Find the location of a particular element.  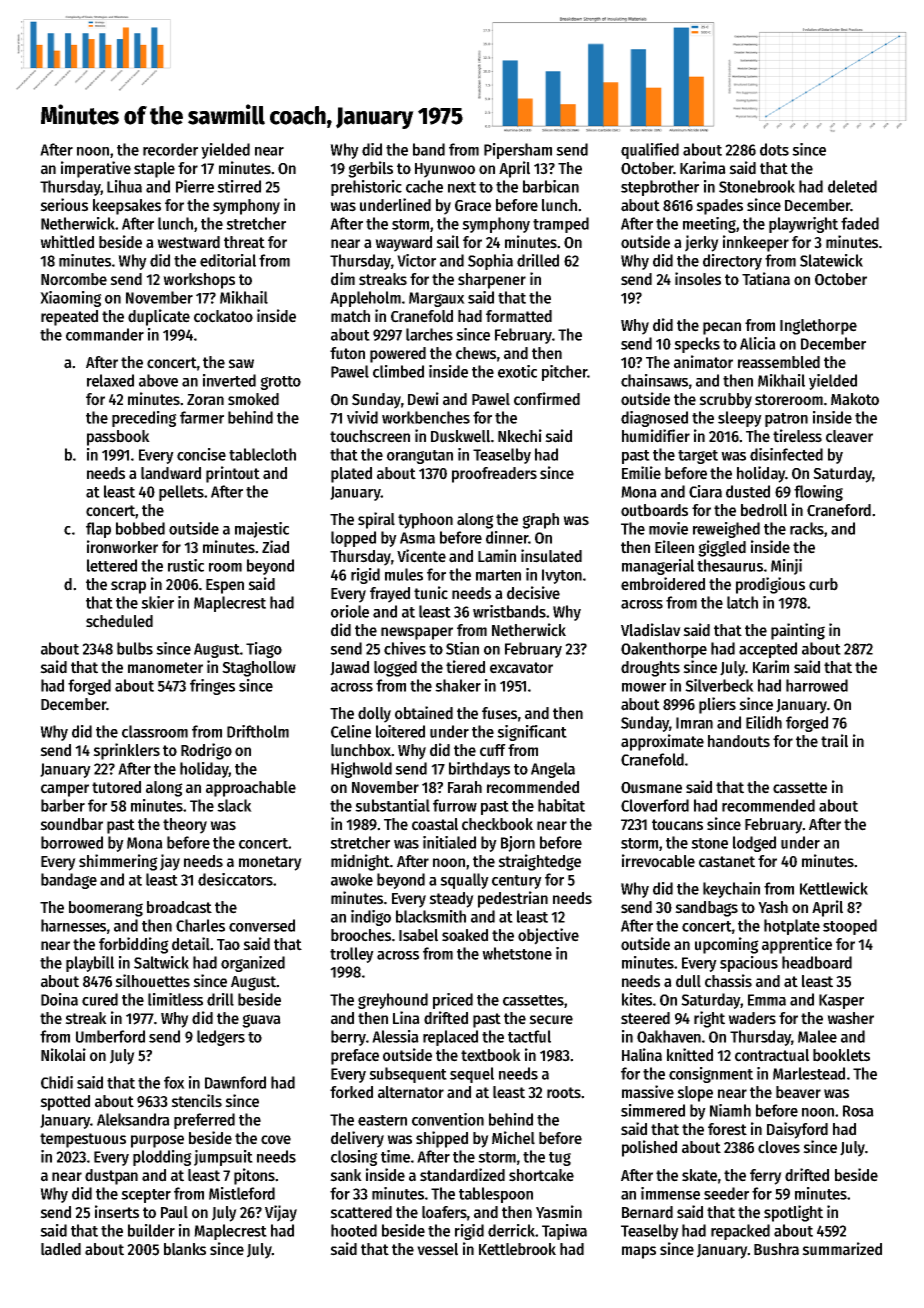

serious is located at coordinates (64, 205).
